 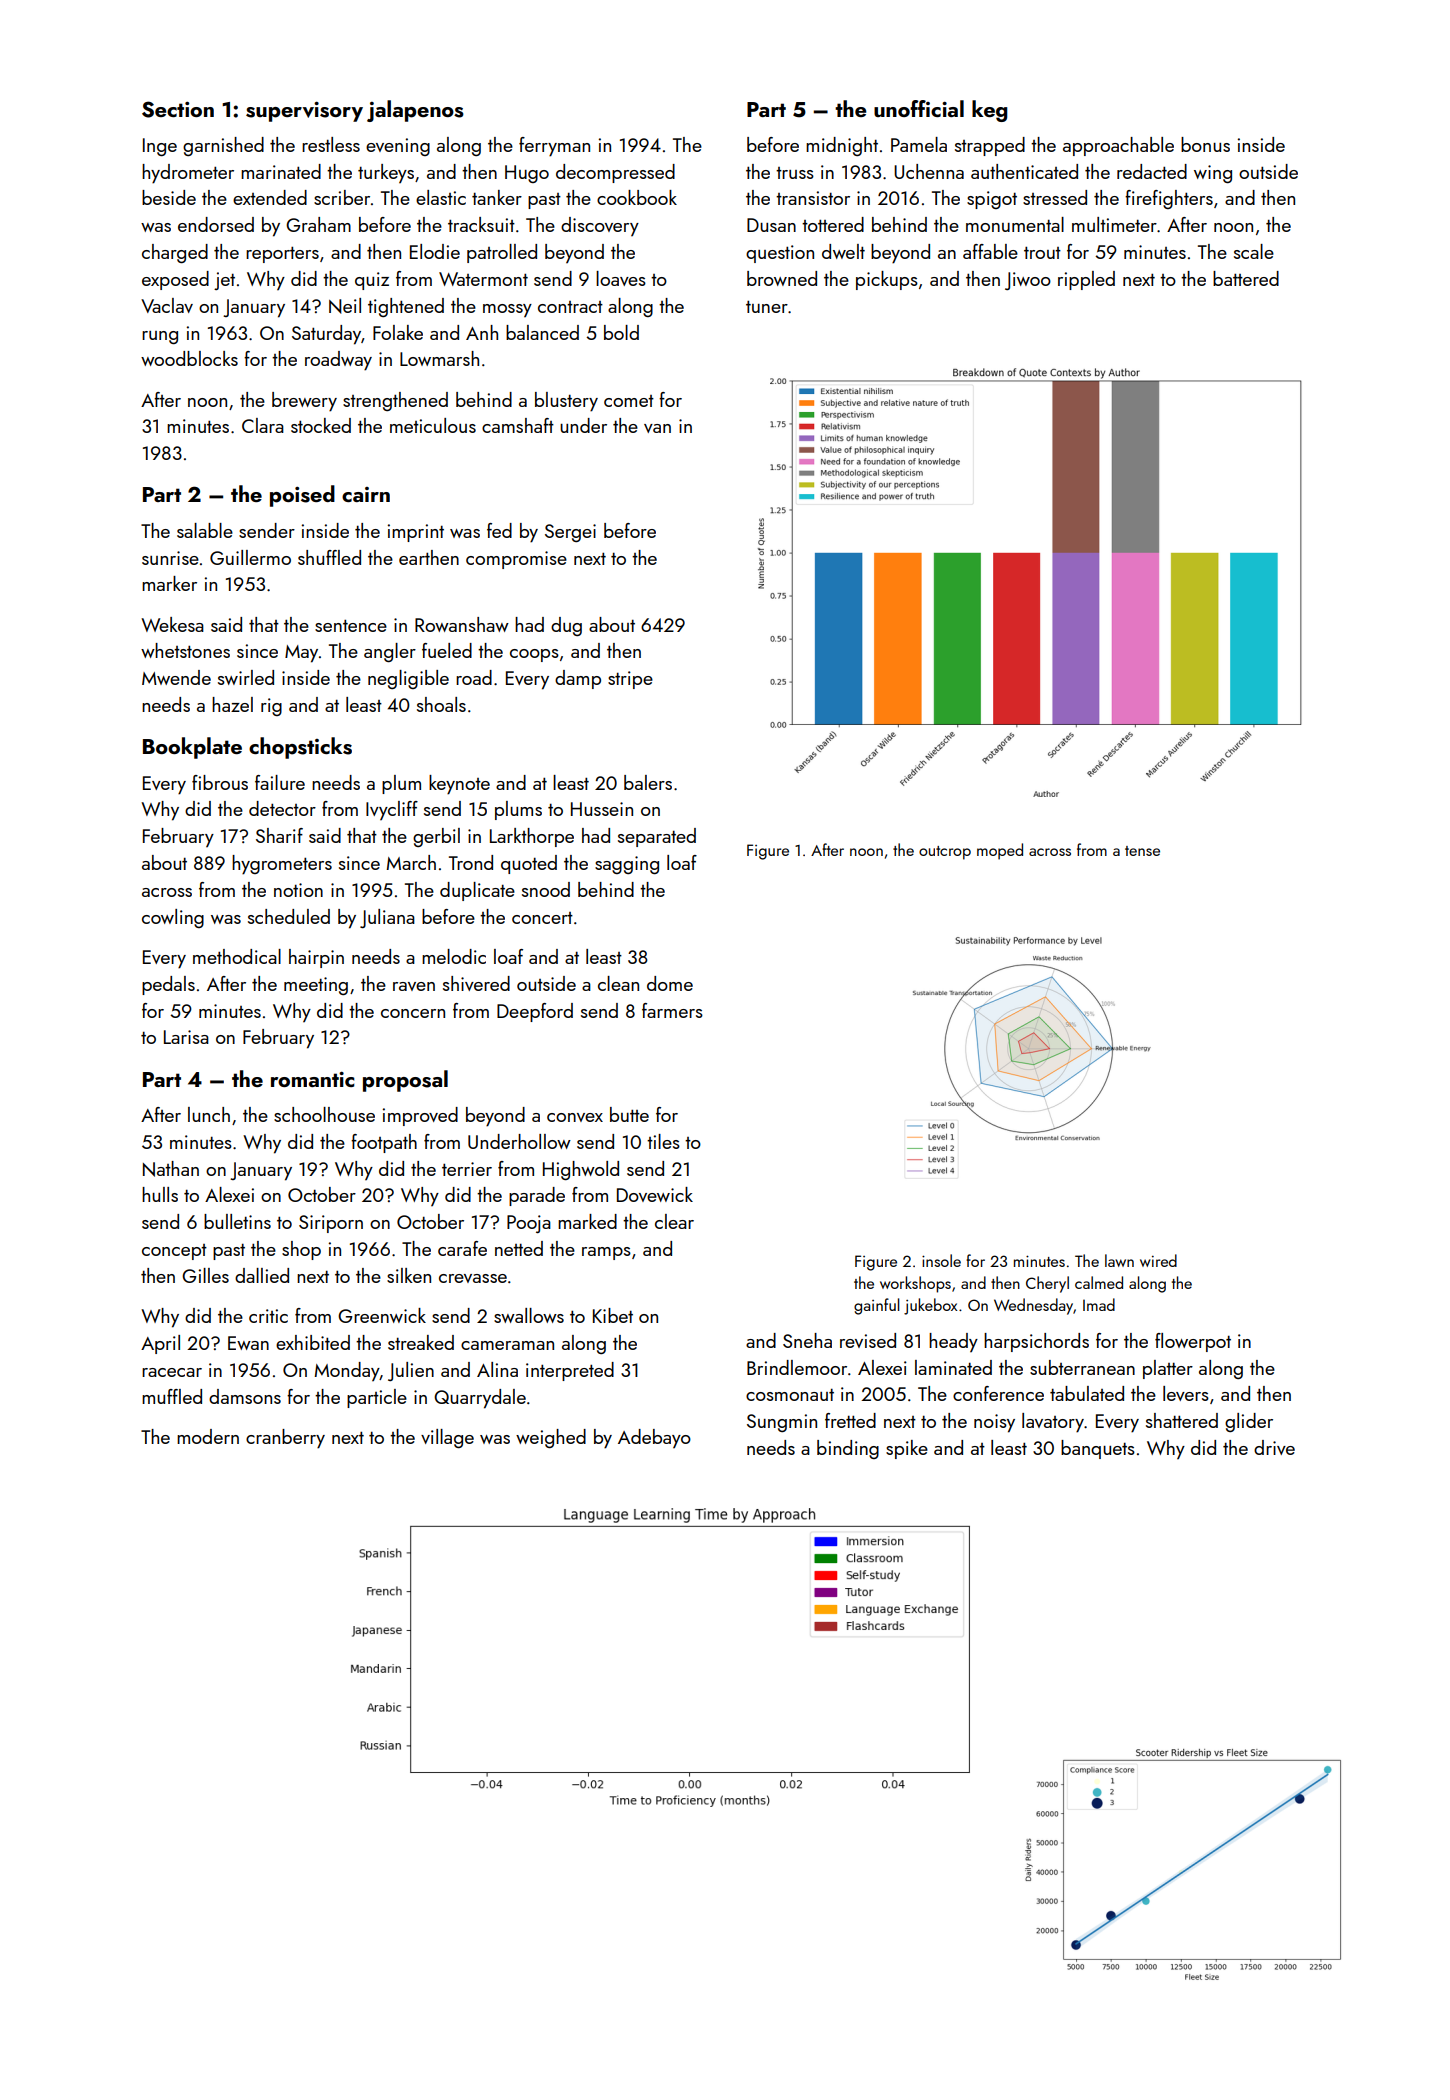 What do you see at coordinates (672, 1010) in the screenshot?
I see `farmers` at bounding box center [672, 1010].
